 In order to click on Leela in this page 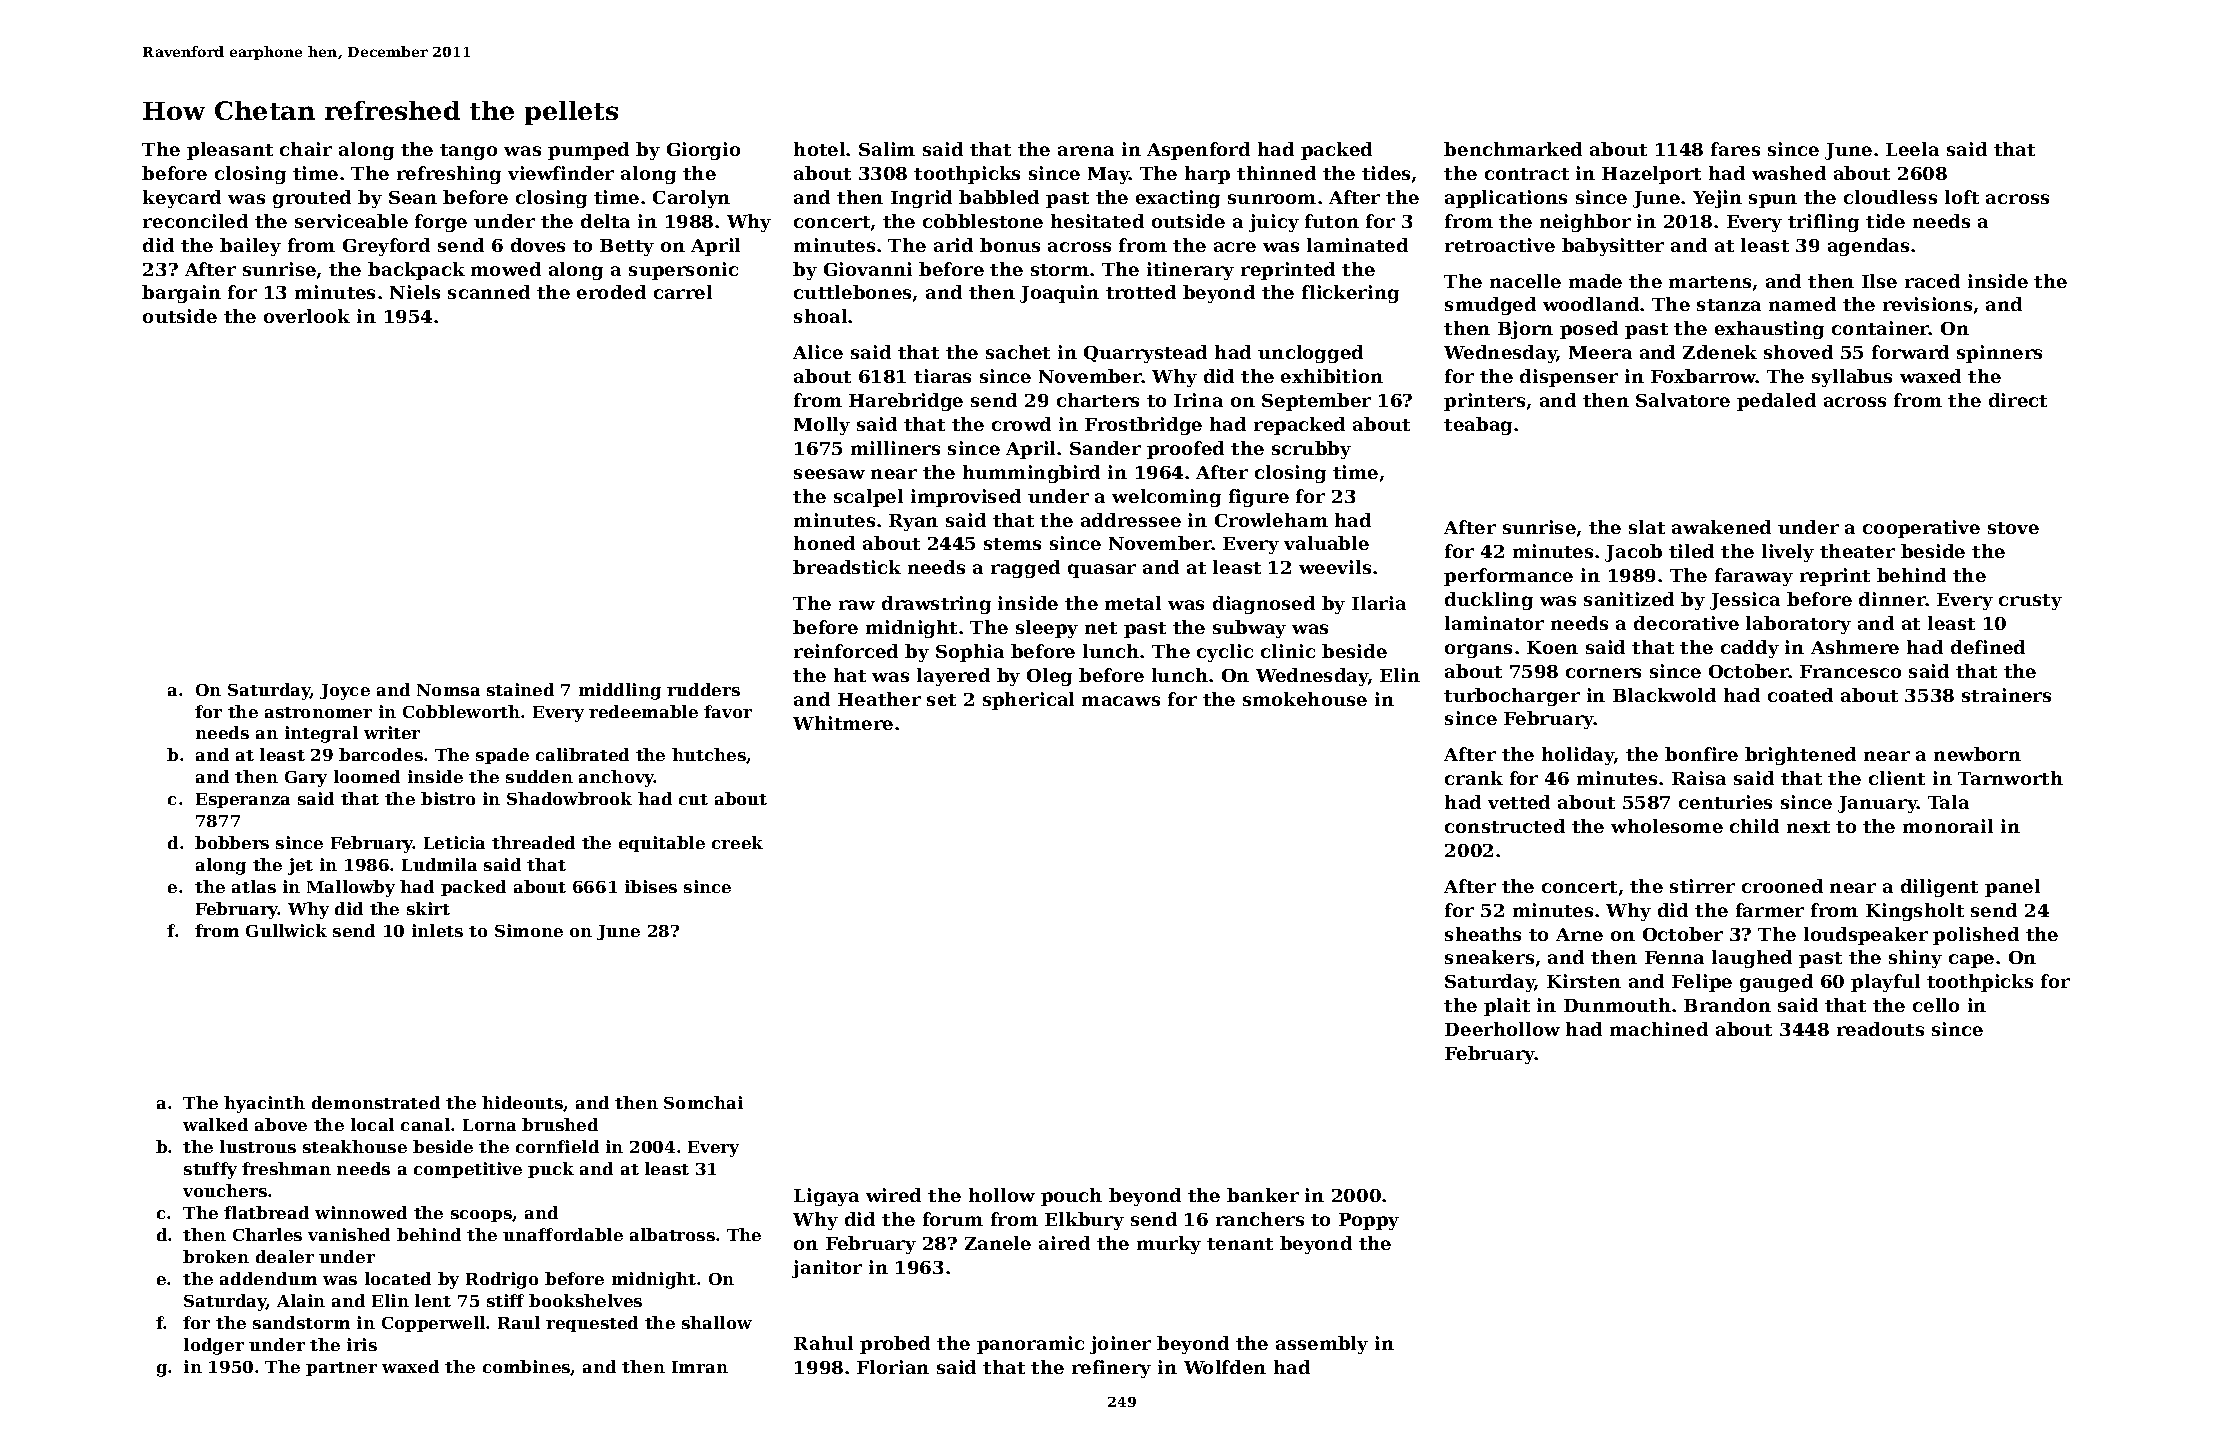, I will do `click(1912, 149)`.
